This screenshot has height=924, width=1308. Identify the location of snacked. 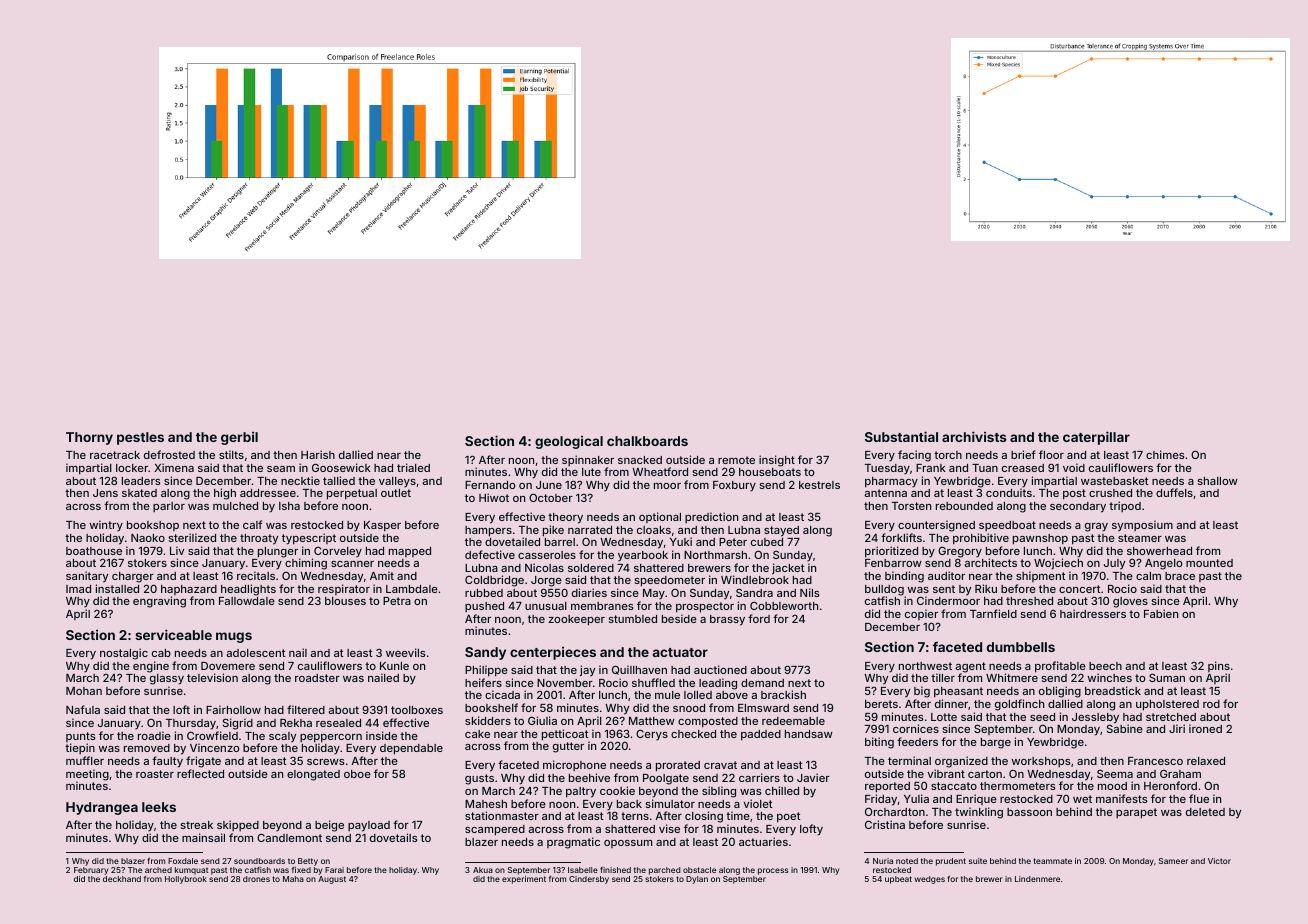
(640, 460).
